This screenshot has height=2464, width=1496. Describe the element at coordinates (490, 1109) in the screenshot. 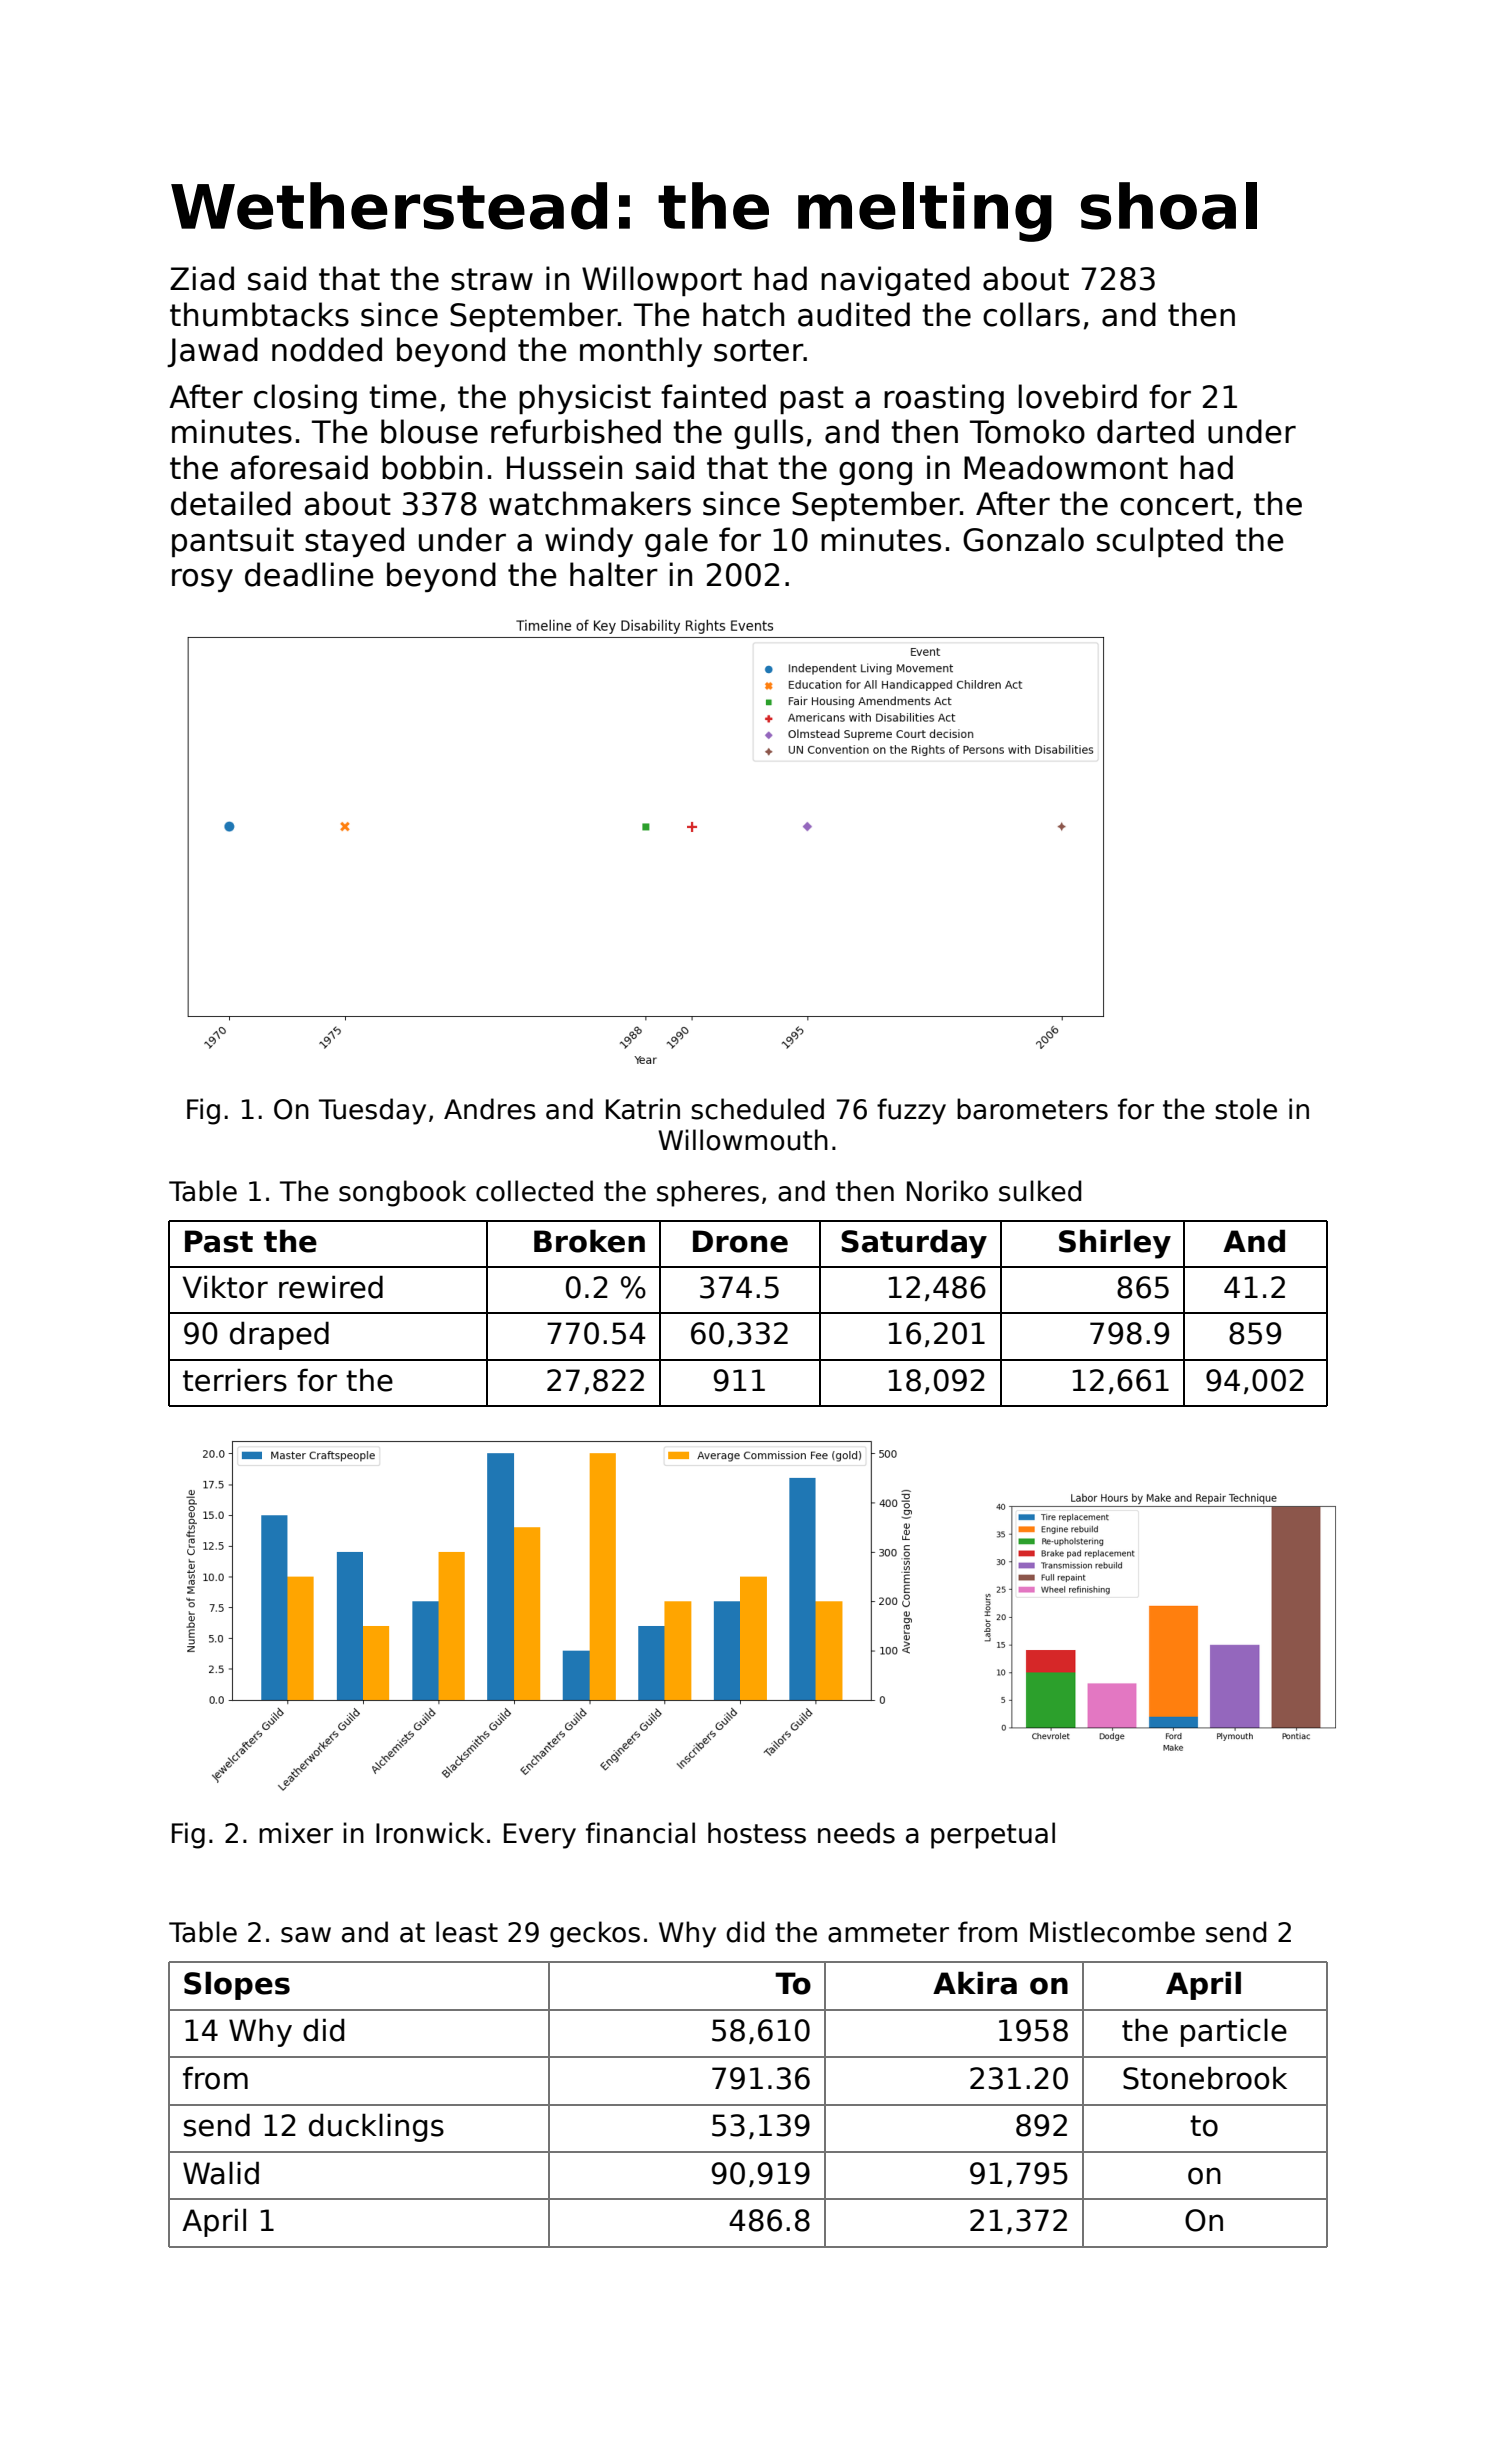

I see `Andres` at that location.
